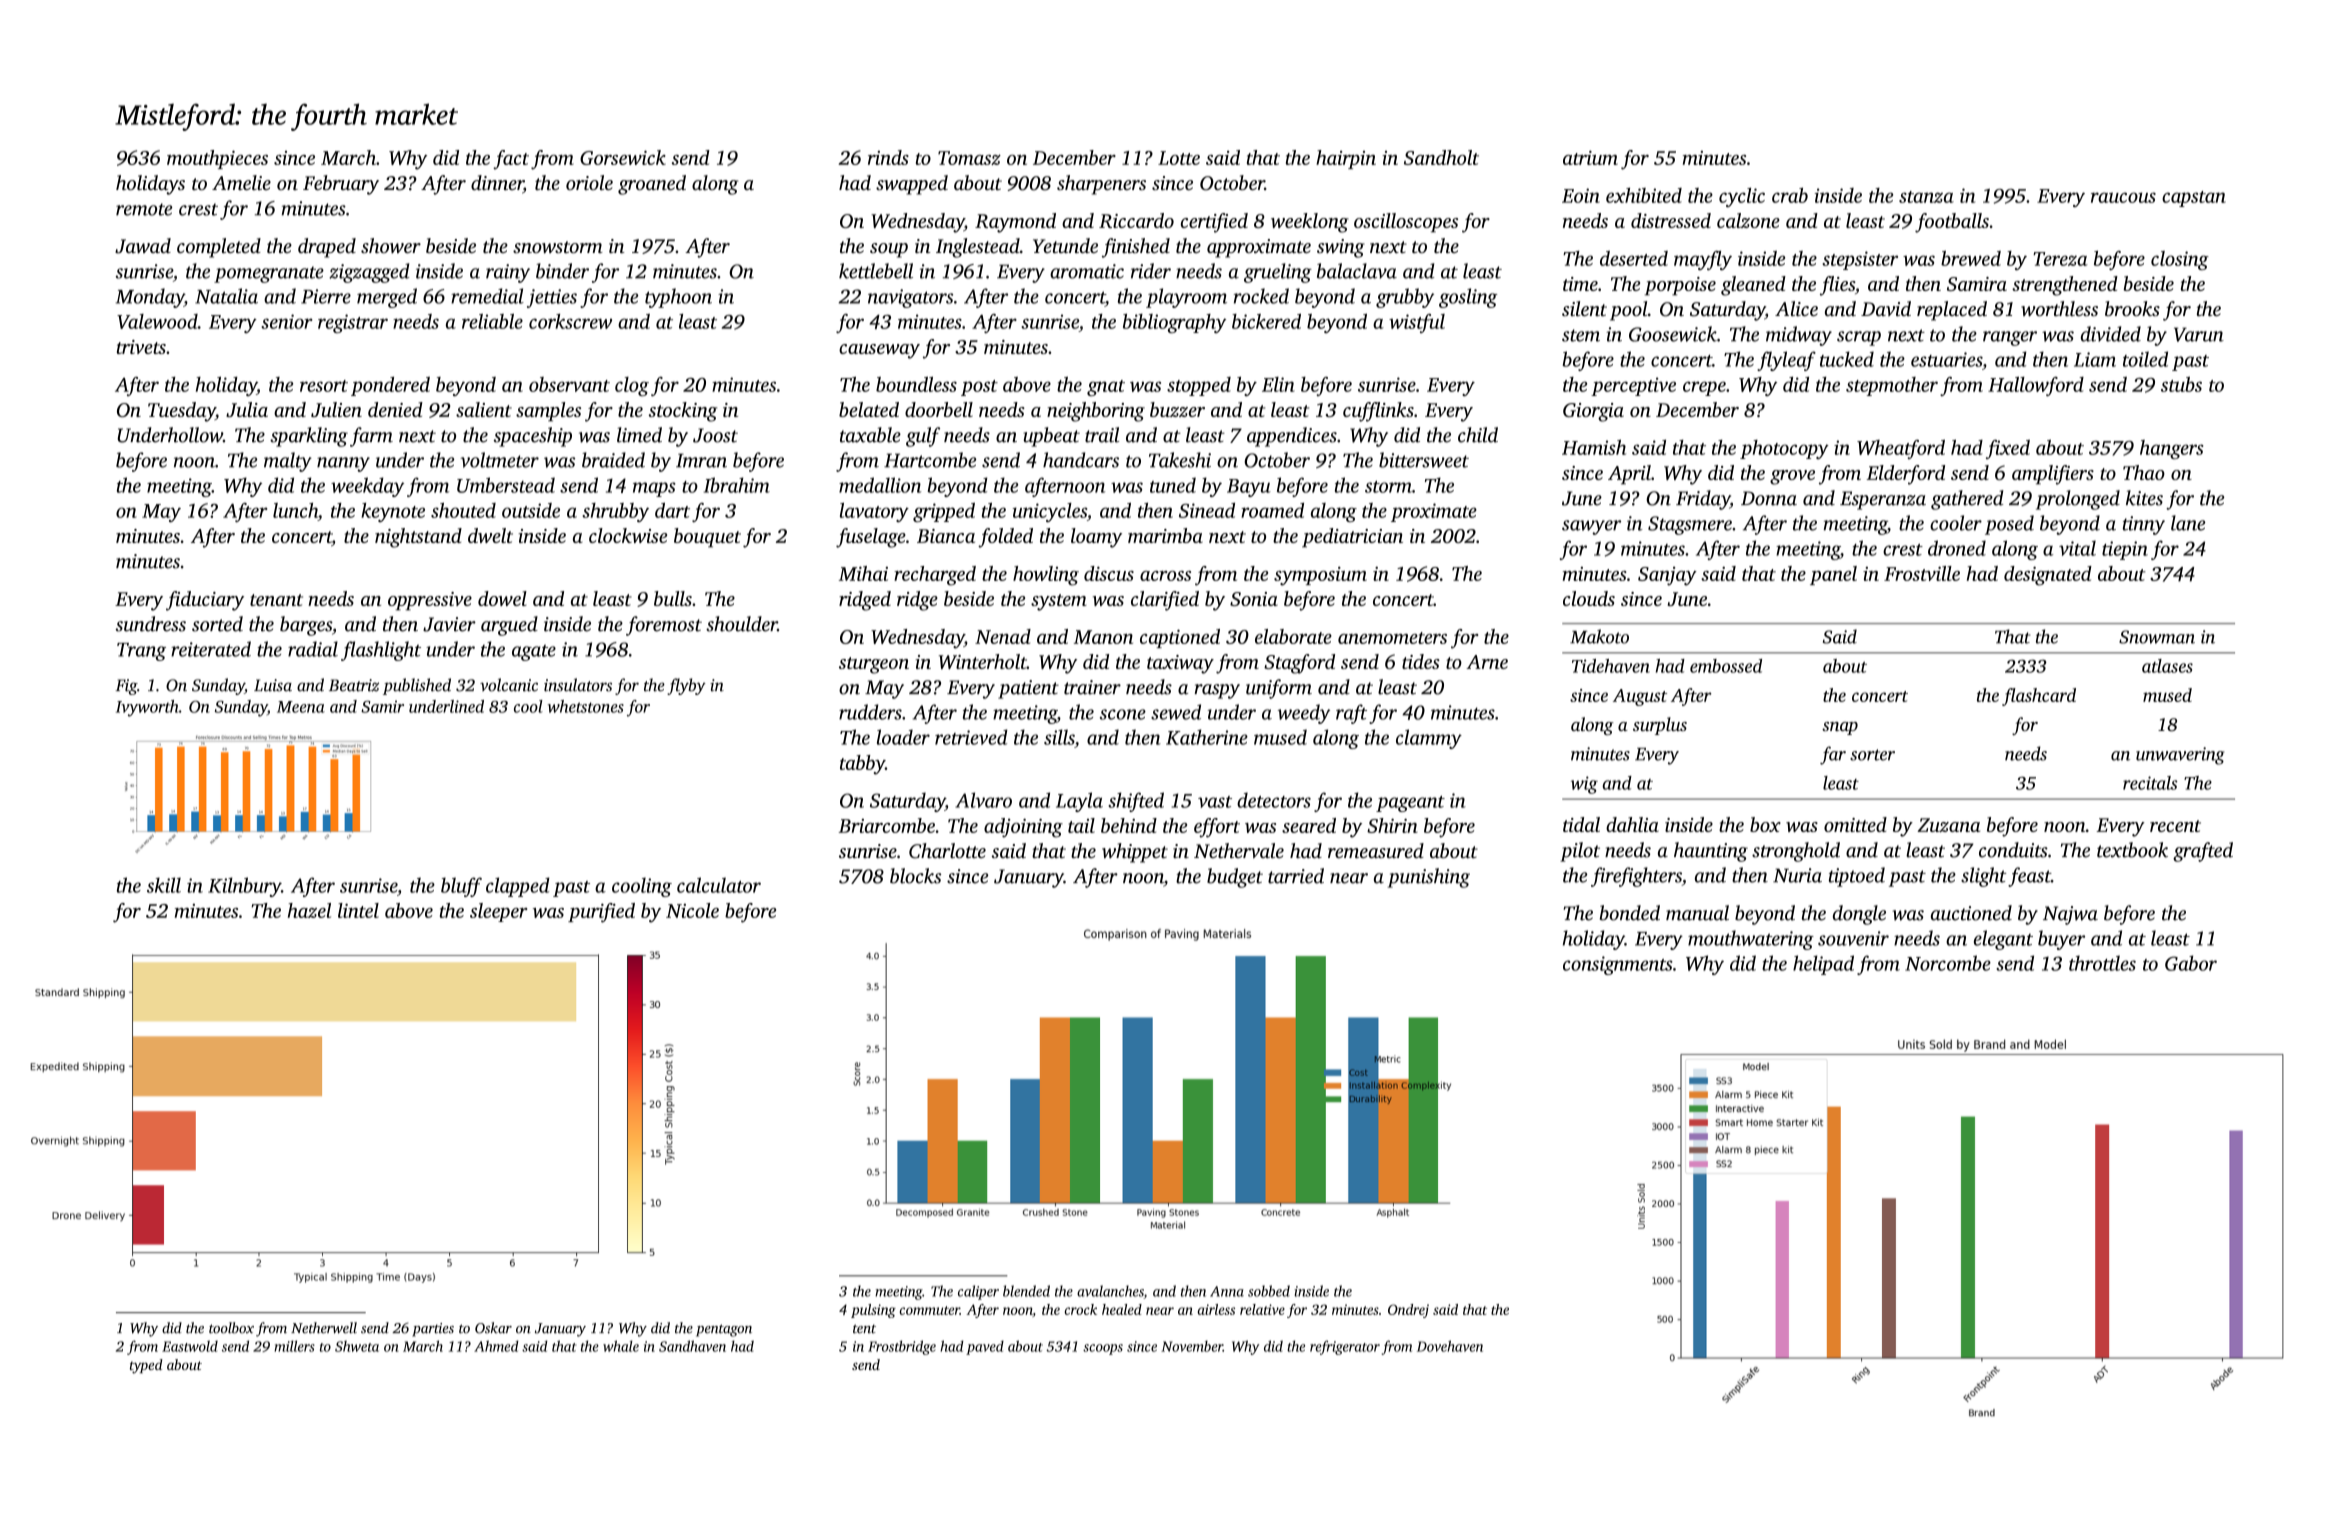 The height and width of the document is (1521, 2351). What do you see at coordinates (247, 409) in the document?
I see `Julia` at bounding box center [247, 409].
